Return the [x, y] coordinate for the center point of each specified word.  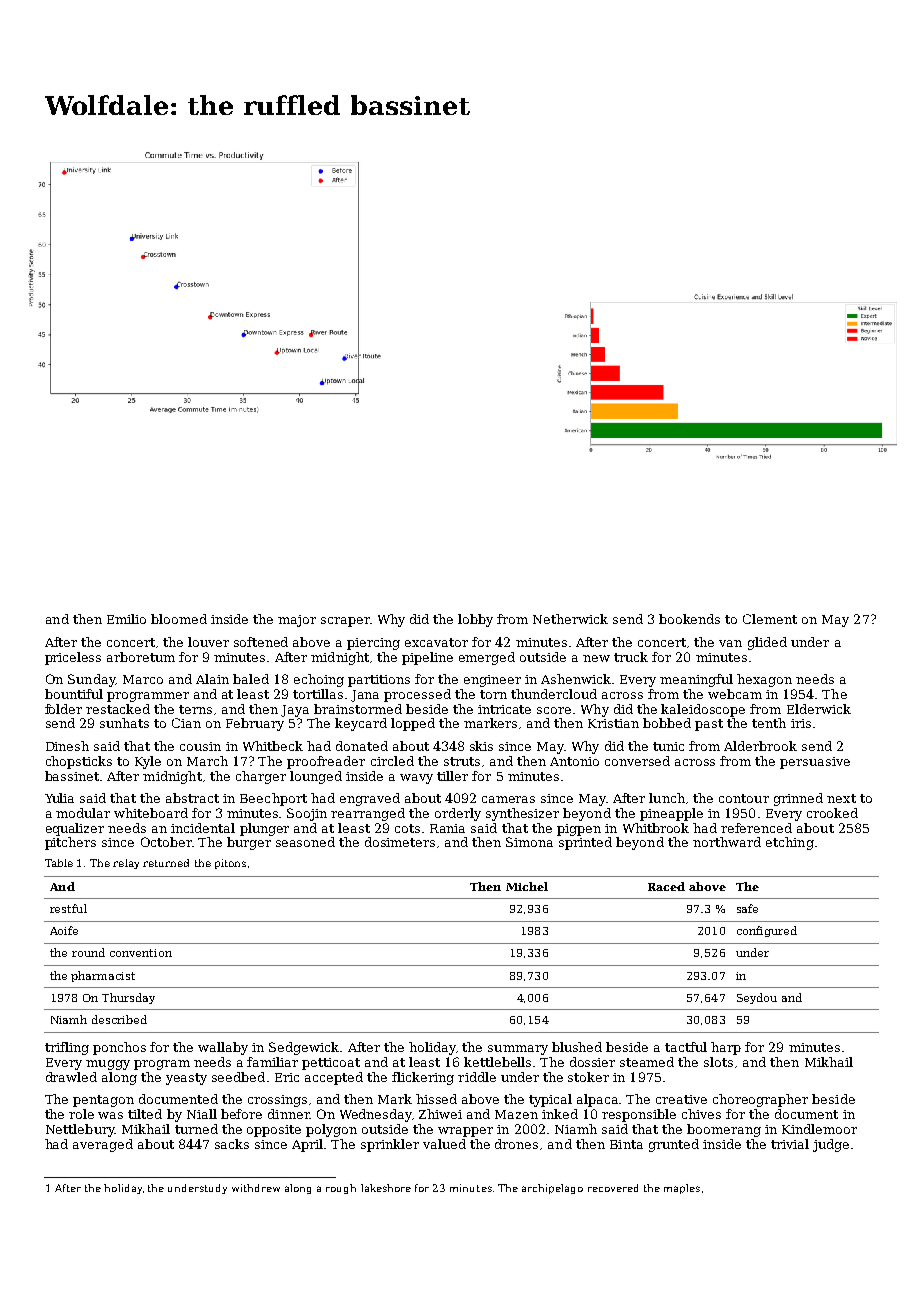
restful [68, 908]
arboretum [141, 657]
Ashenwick [576, 679]
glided [767, 643]
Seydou [757, 998]
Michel [527, 886]
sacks [232, 1144]
